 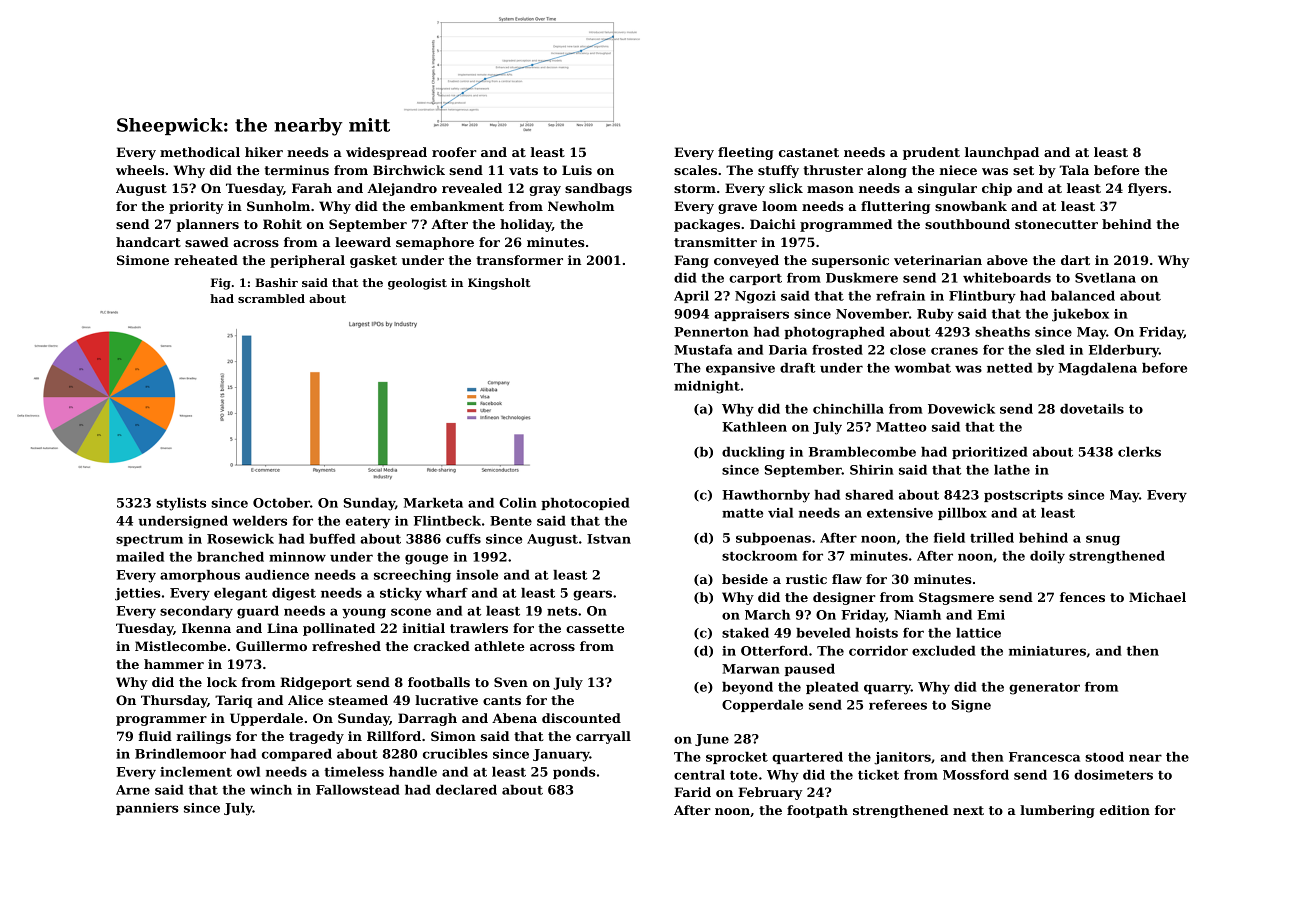 I want to click on midnight, so click(x=707, y=387).
